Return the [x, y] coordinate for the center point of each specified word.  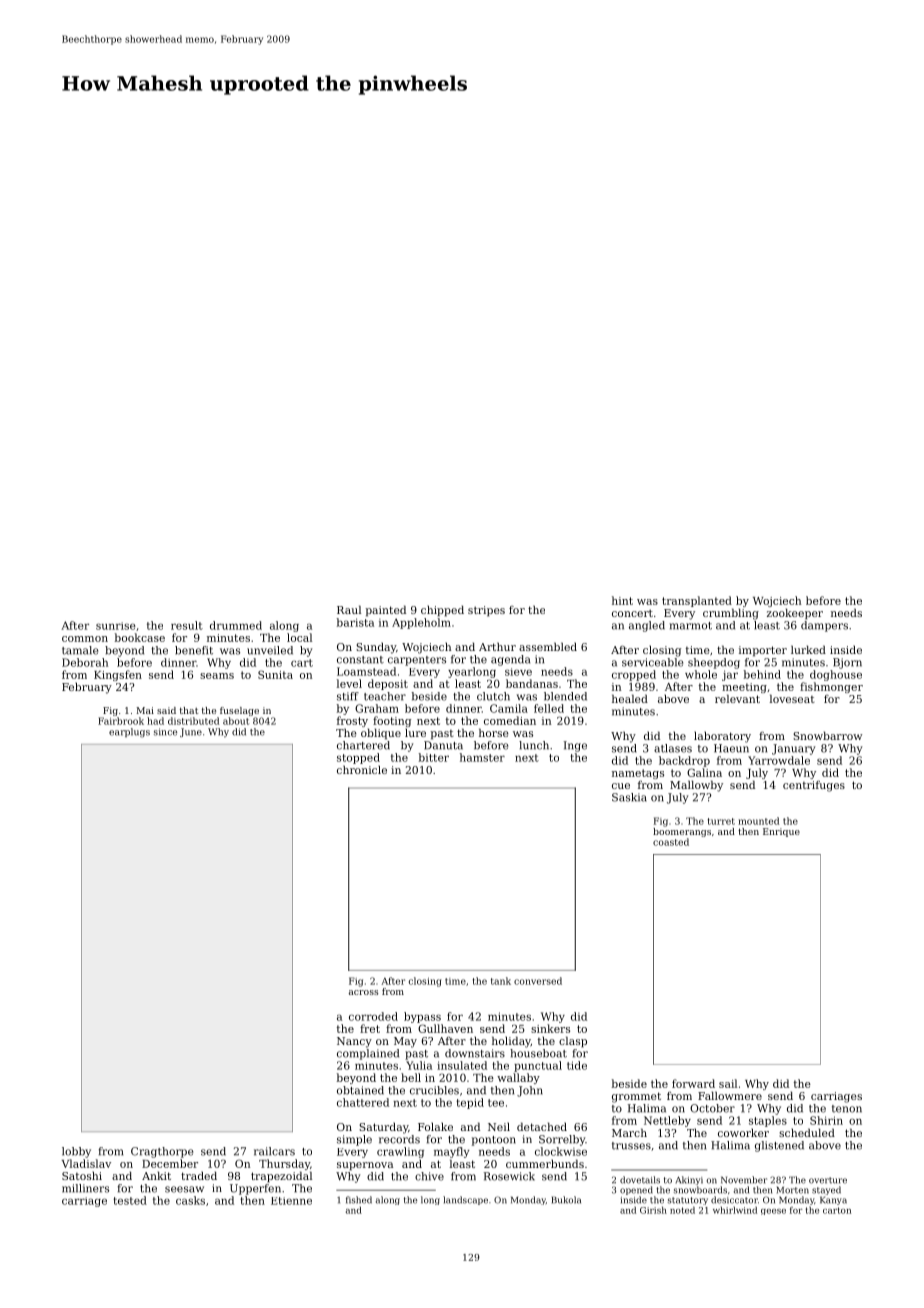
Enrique [781, 832]
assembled [548, 646]
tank [501, 981]
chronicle [362, 769]
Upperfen [255, 1189]
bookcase [140, 637]
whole [701, 674]
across [364, 992]
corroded [373, 1016]
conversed [538, 981]
